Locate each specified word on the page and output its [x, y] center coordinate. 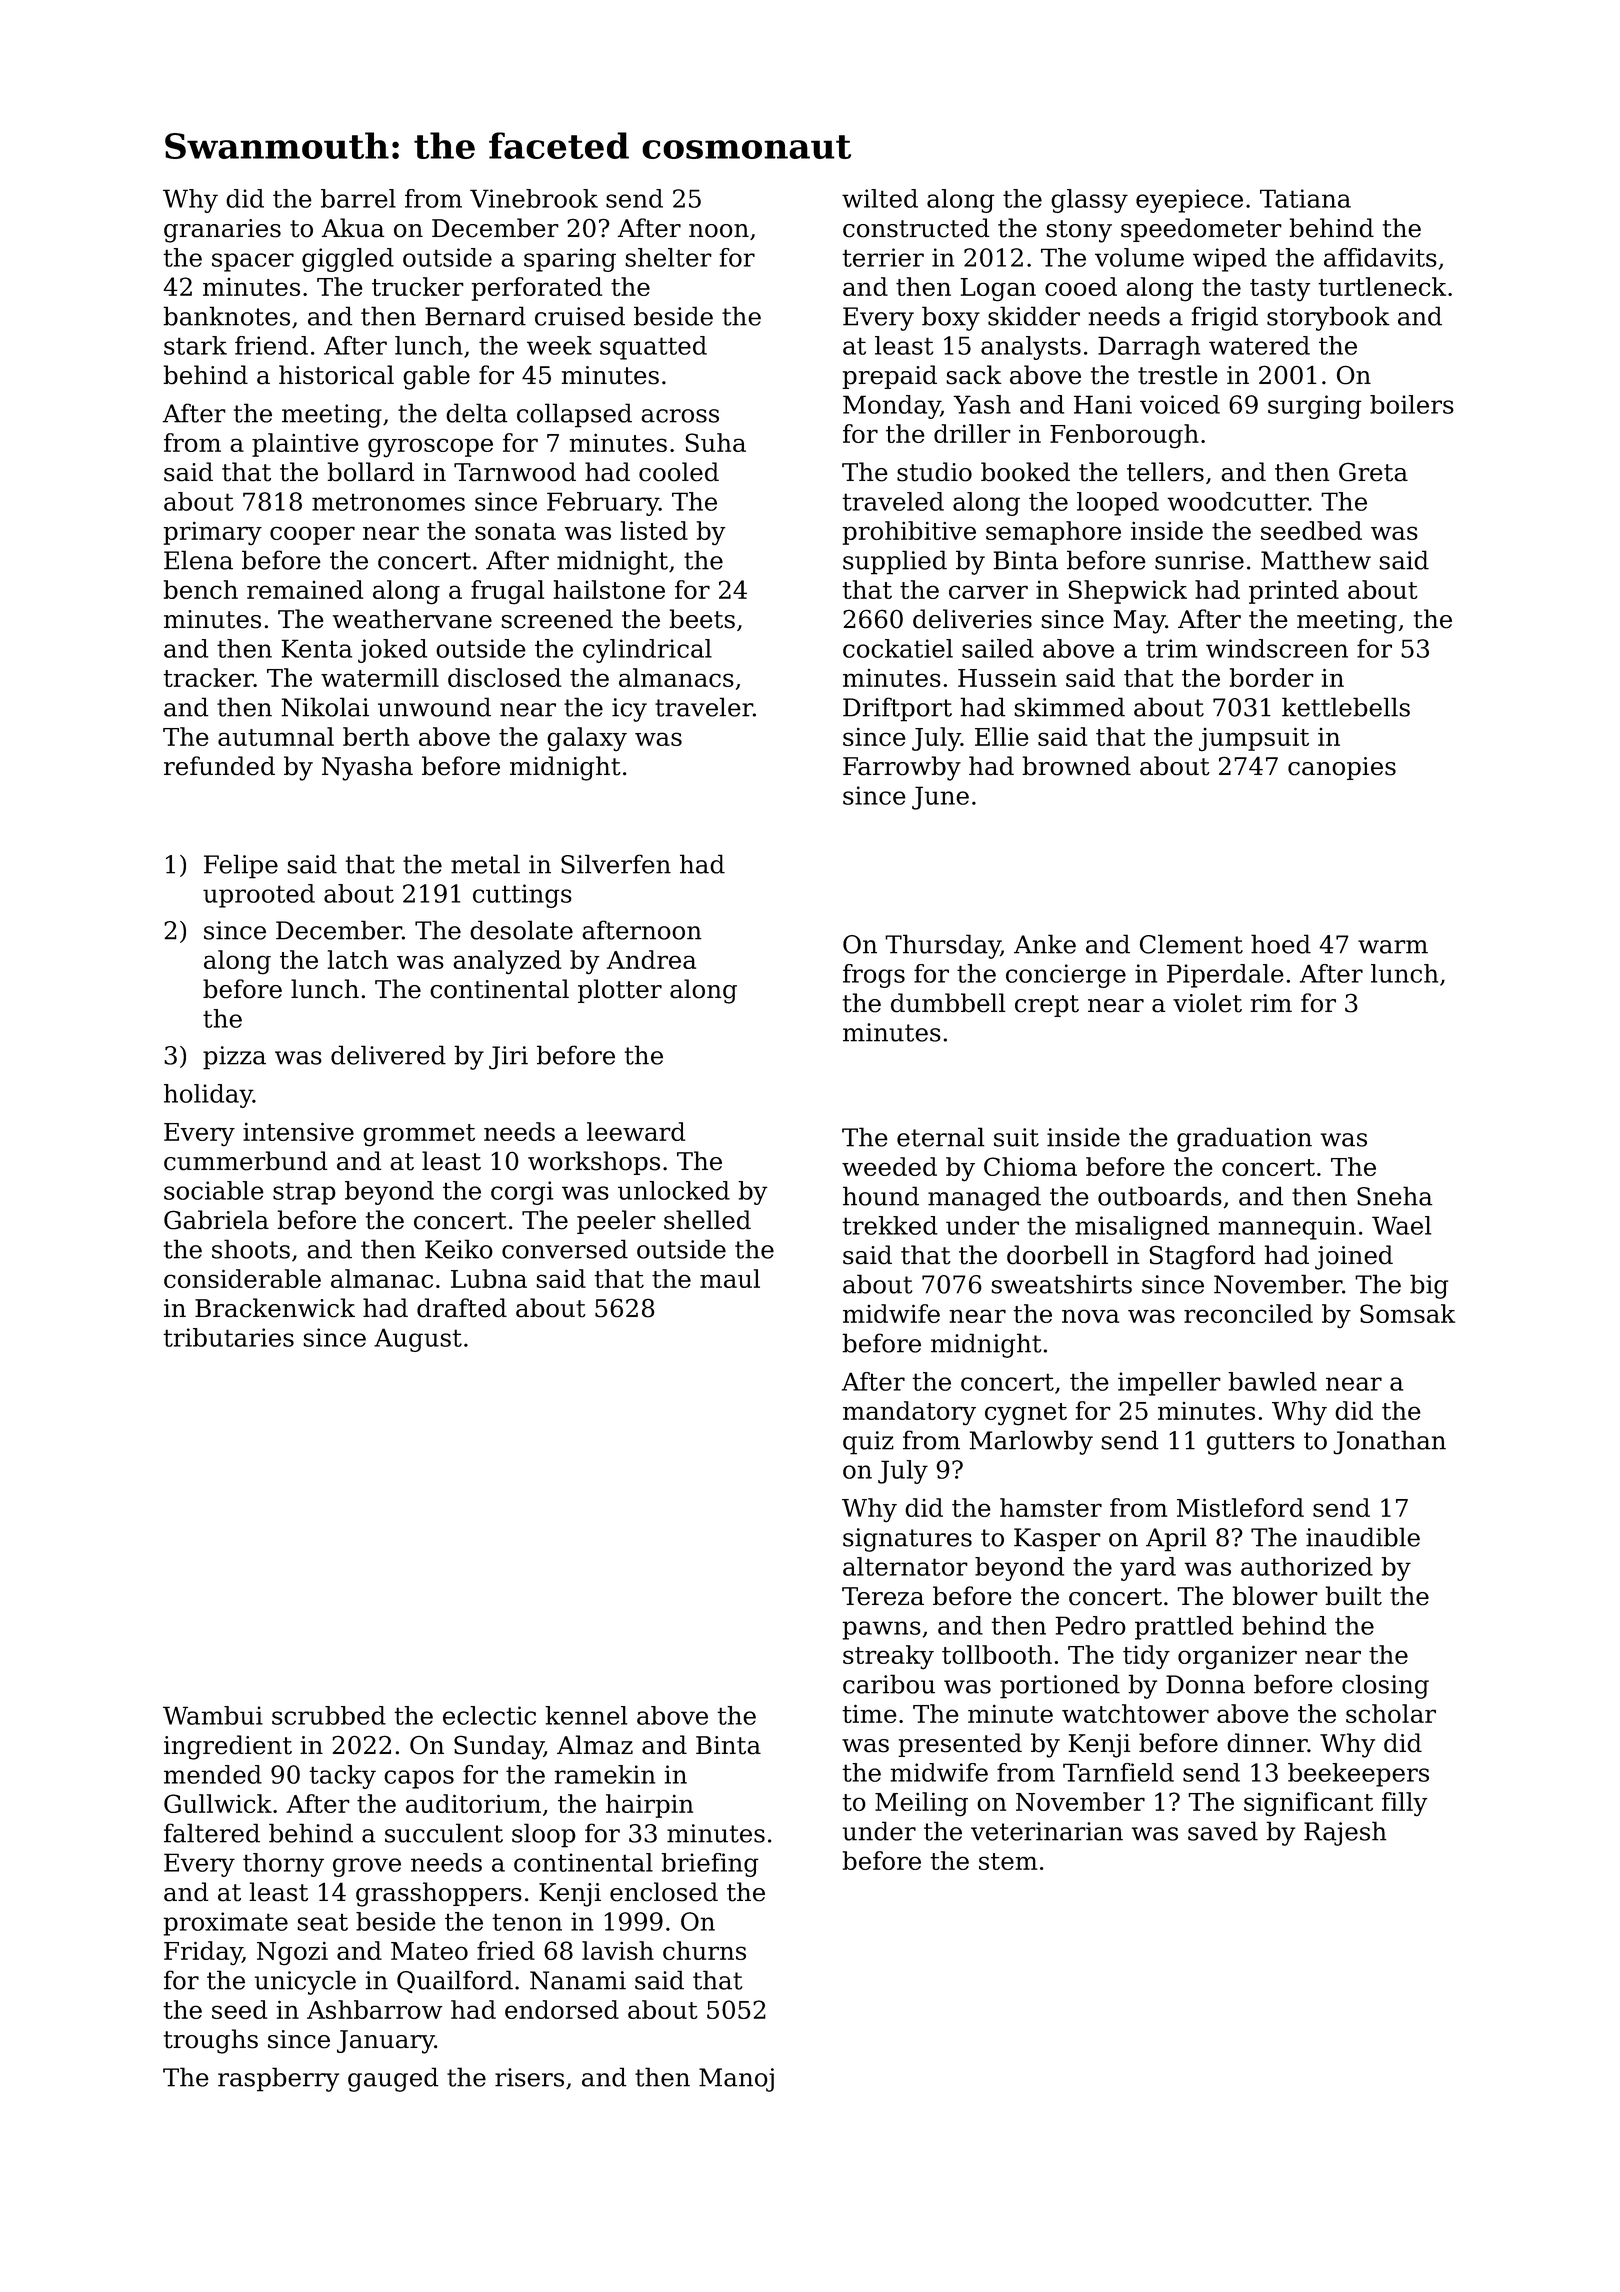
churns [704, 1950]
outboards [1160, 1196]
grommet [419, 1135]
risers [529, 2077]
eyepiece [1189, 201]
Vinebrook [534, 198]
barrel [358, 198]
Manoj [736, 2080]
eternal [941, 1137]
